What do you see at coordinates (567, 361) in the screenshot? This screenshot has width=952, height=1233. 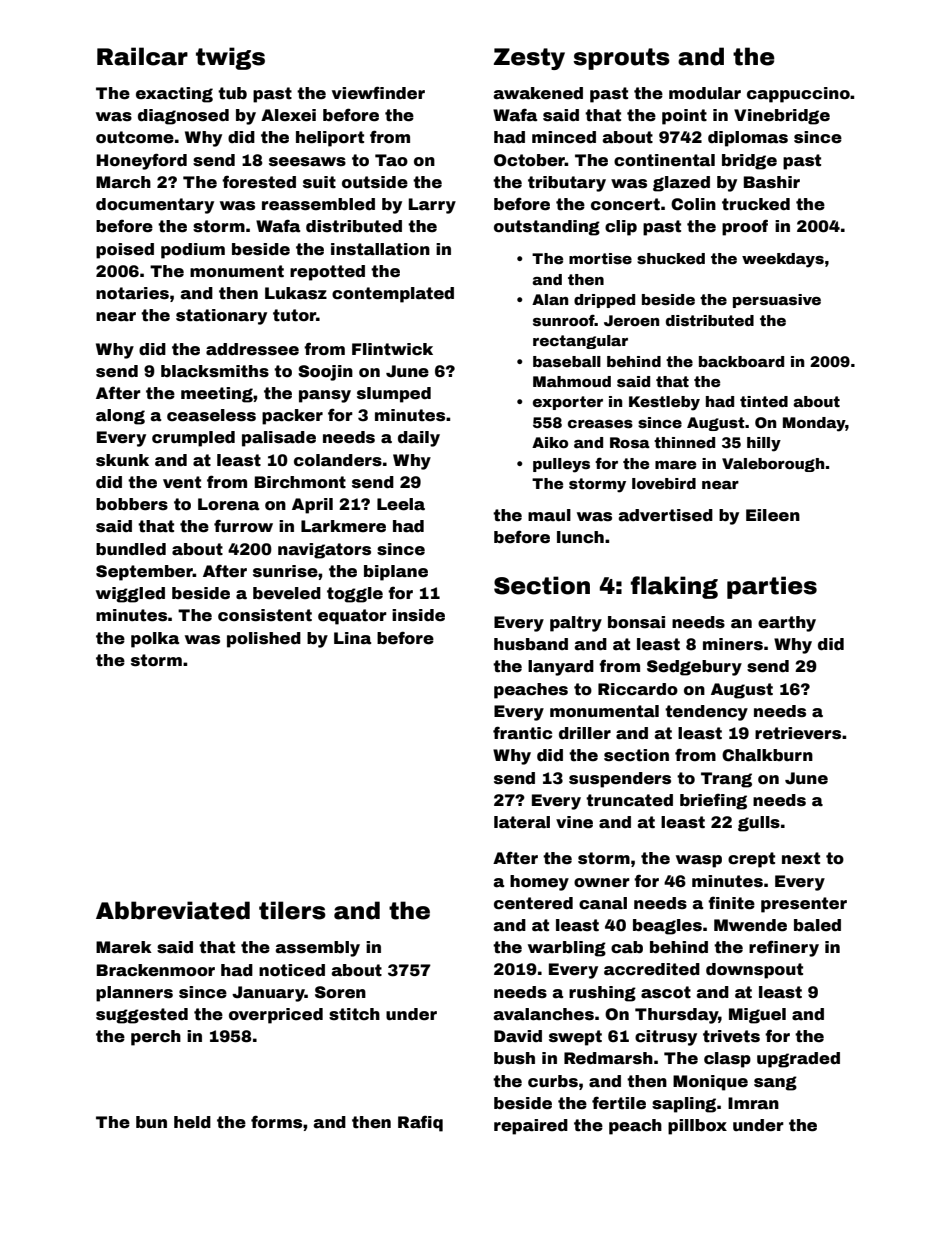 I see `baseball` at bounding box center [567, 361].
